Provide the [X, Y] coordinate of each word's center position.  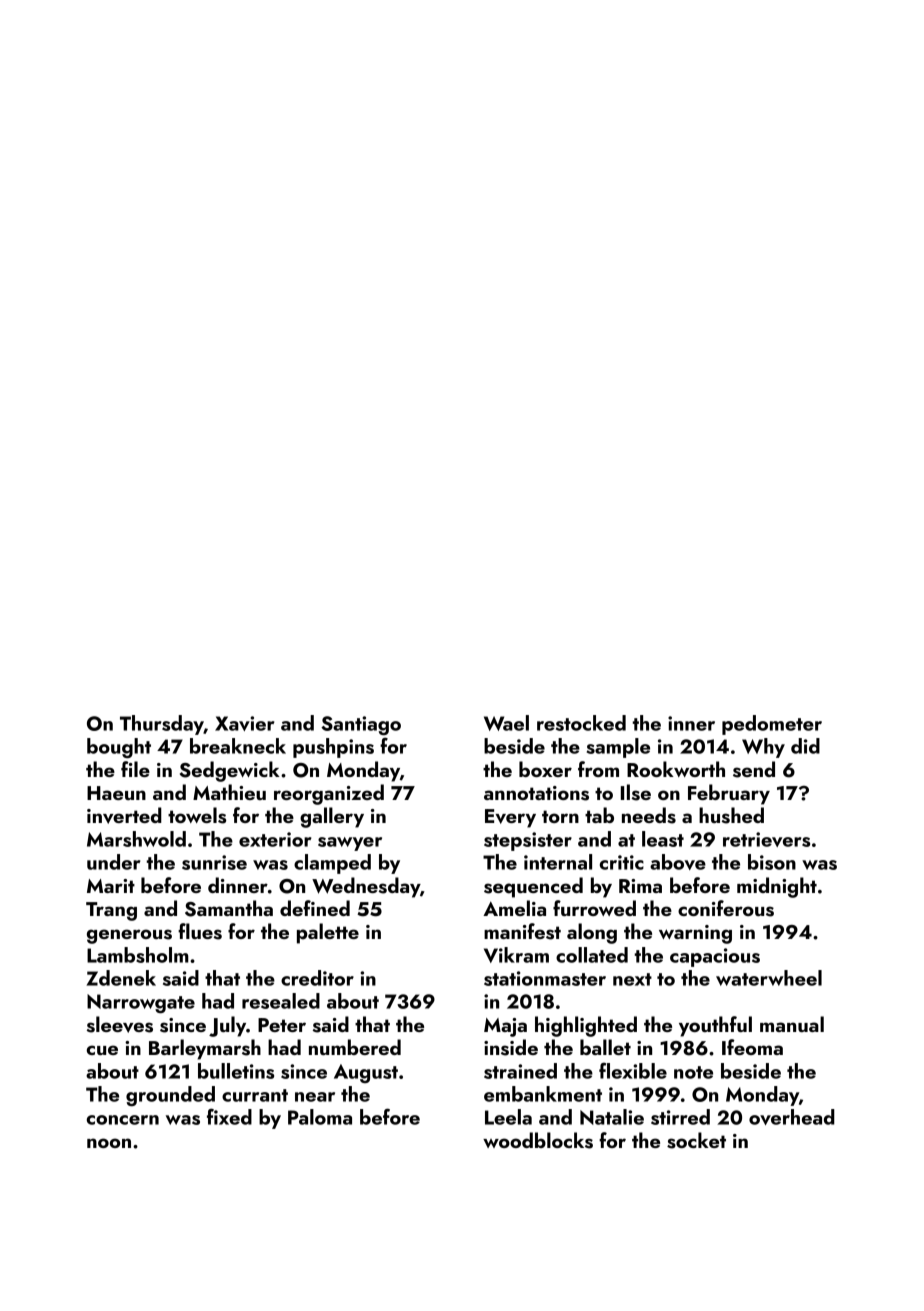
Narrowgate [141, 1003]
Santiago [361, 725]
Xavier [245, 723]
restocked [581, 723]
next [632, 979]
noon [109, 1143]
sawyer [350, 844]
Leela [508, 1117]
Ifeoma [752, 1047]
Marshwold [136, 839]
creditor [317, 978]
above [678, 862]
